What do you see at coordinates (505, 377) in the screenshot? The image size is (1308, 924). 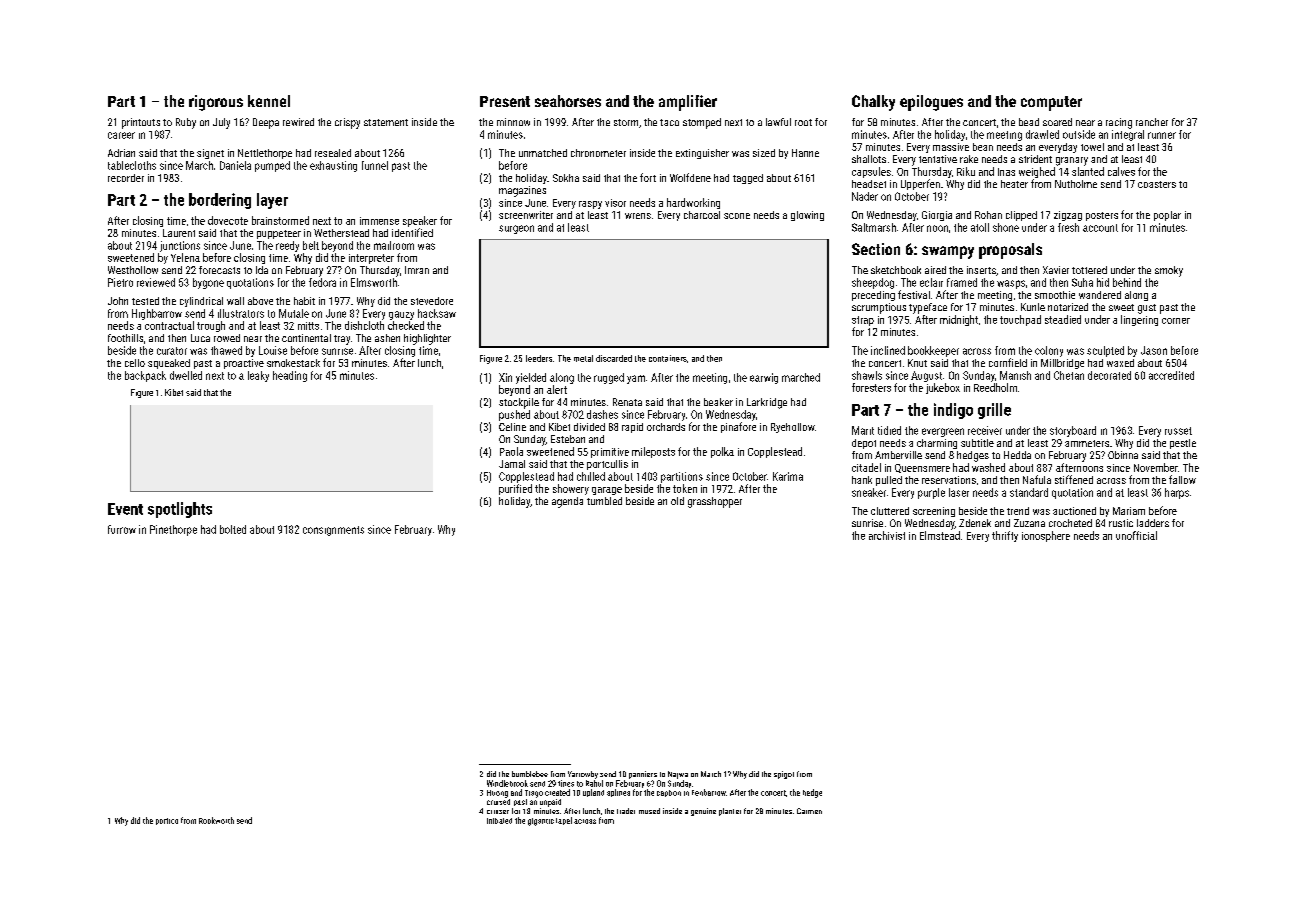 I see `Xin` at bounding box center [505, 377].
